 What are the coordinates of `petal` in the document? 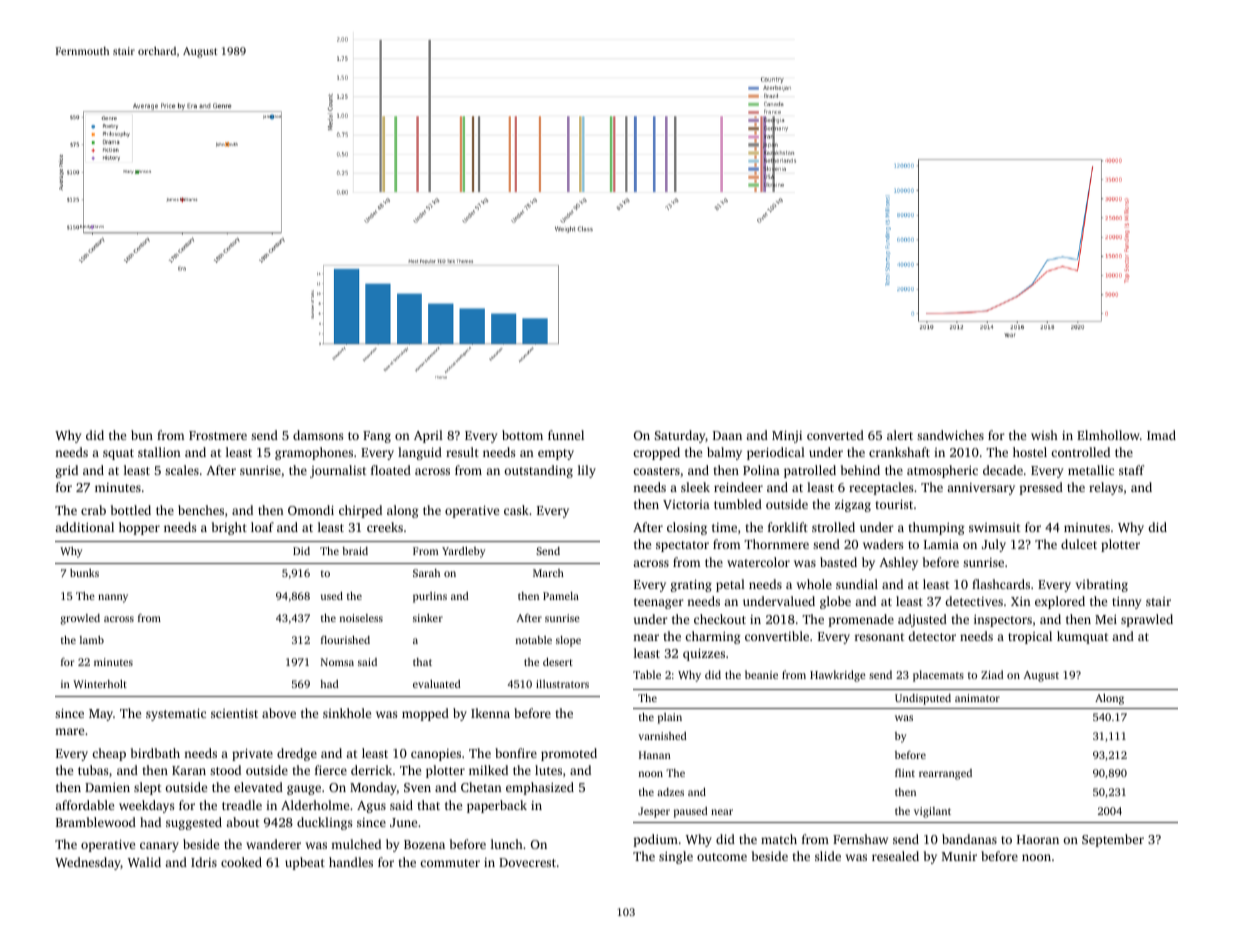 It's located at (730, 585).
